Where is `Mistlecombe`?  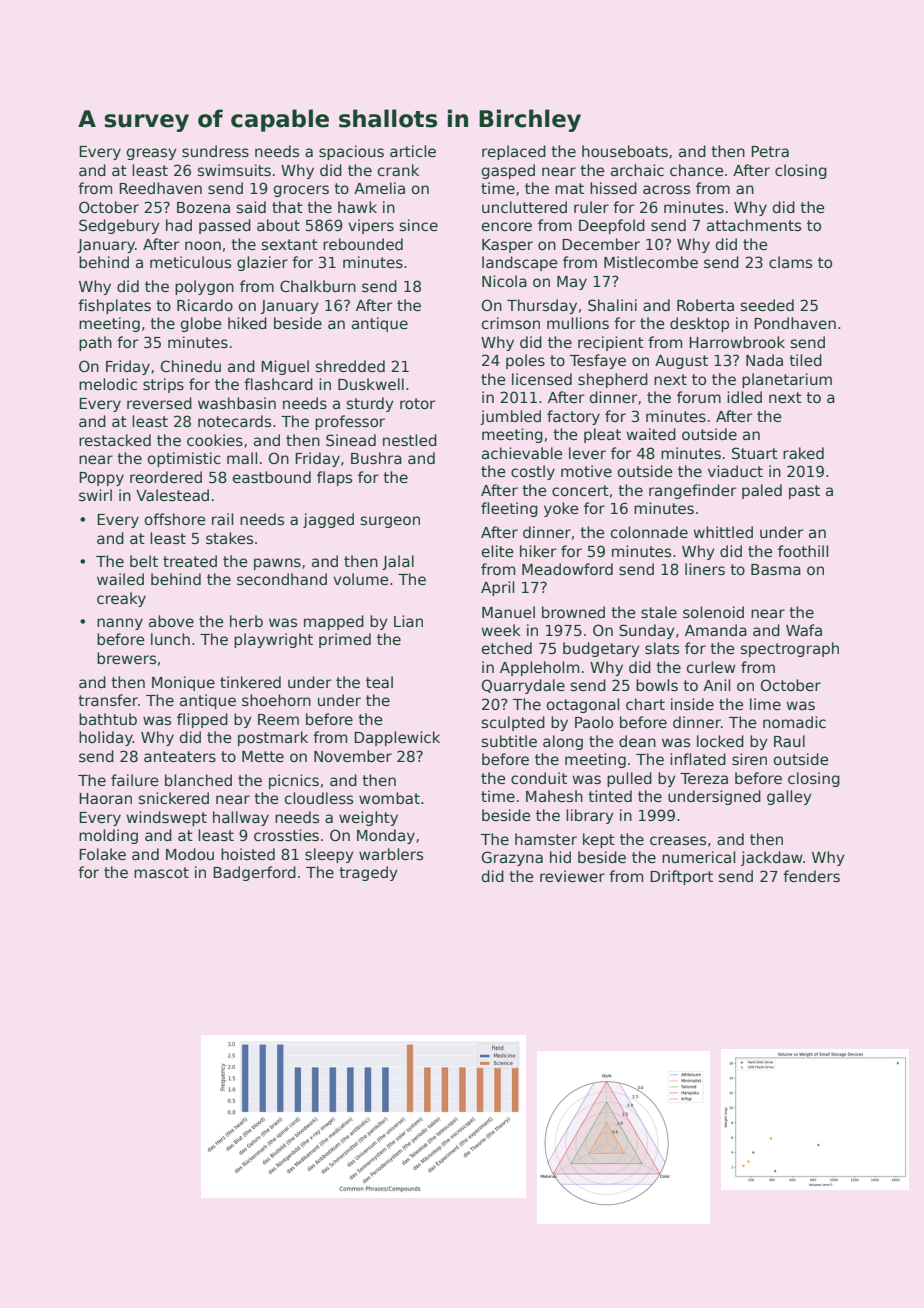 Mistlecombe is located at coordinates (651, 262).
